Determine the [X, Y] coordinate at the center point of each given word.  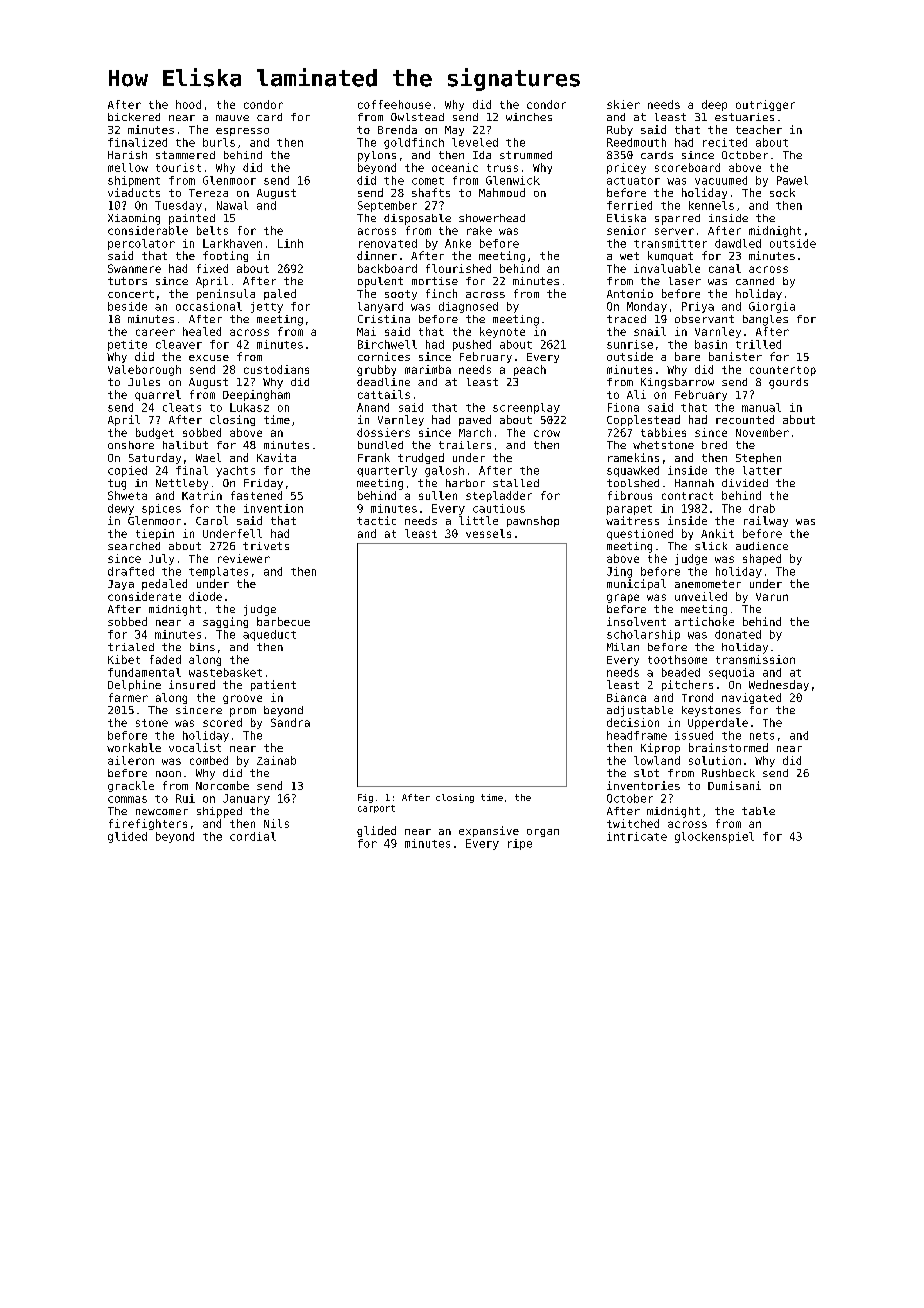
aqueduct [269, 635]
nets [762, 736]
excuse [209, 358]
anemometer [708, 584]
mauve [232, 118]
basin [711, 344]
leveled [475, 142]
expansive [489, 831]
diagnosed [468, 307]
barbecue [283, 621]
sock [782, 192]
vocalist [195, 747]
